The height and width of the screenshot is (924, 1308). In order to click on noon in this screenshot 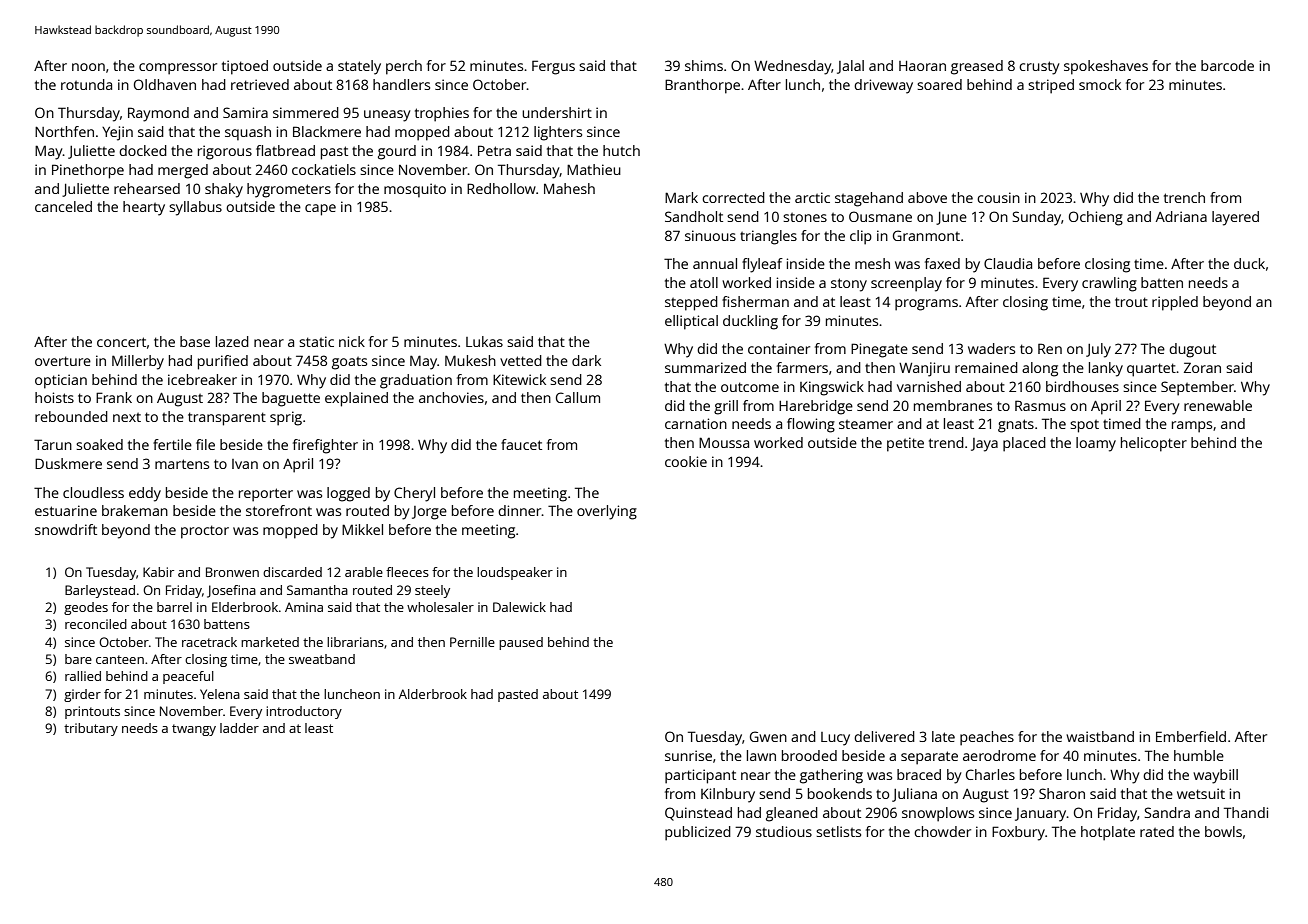, I will do `click(88, 67)`.
